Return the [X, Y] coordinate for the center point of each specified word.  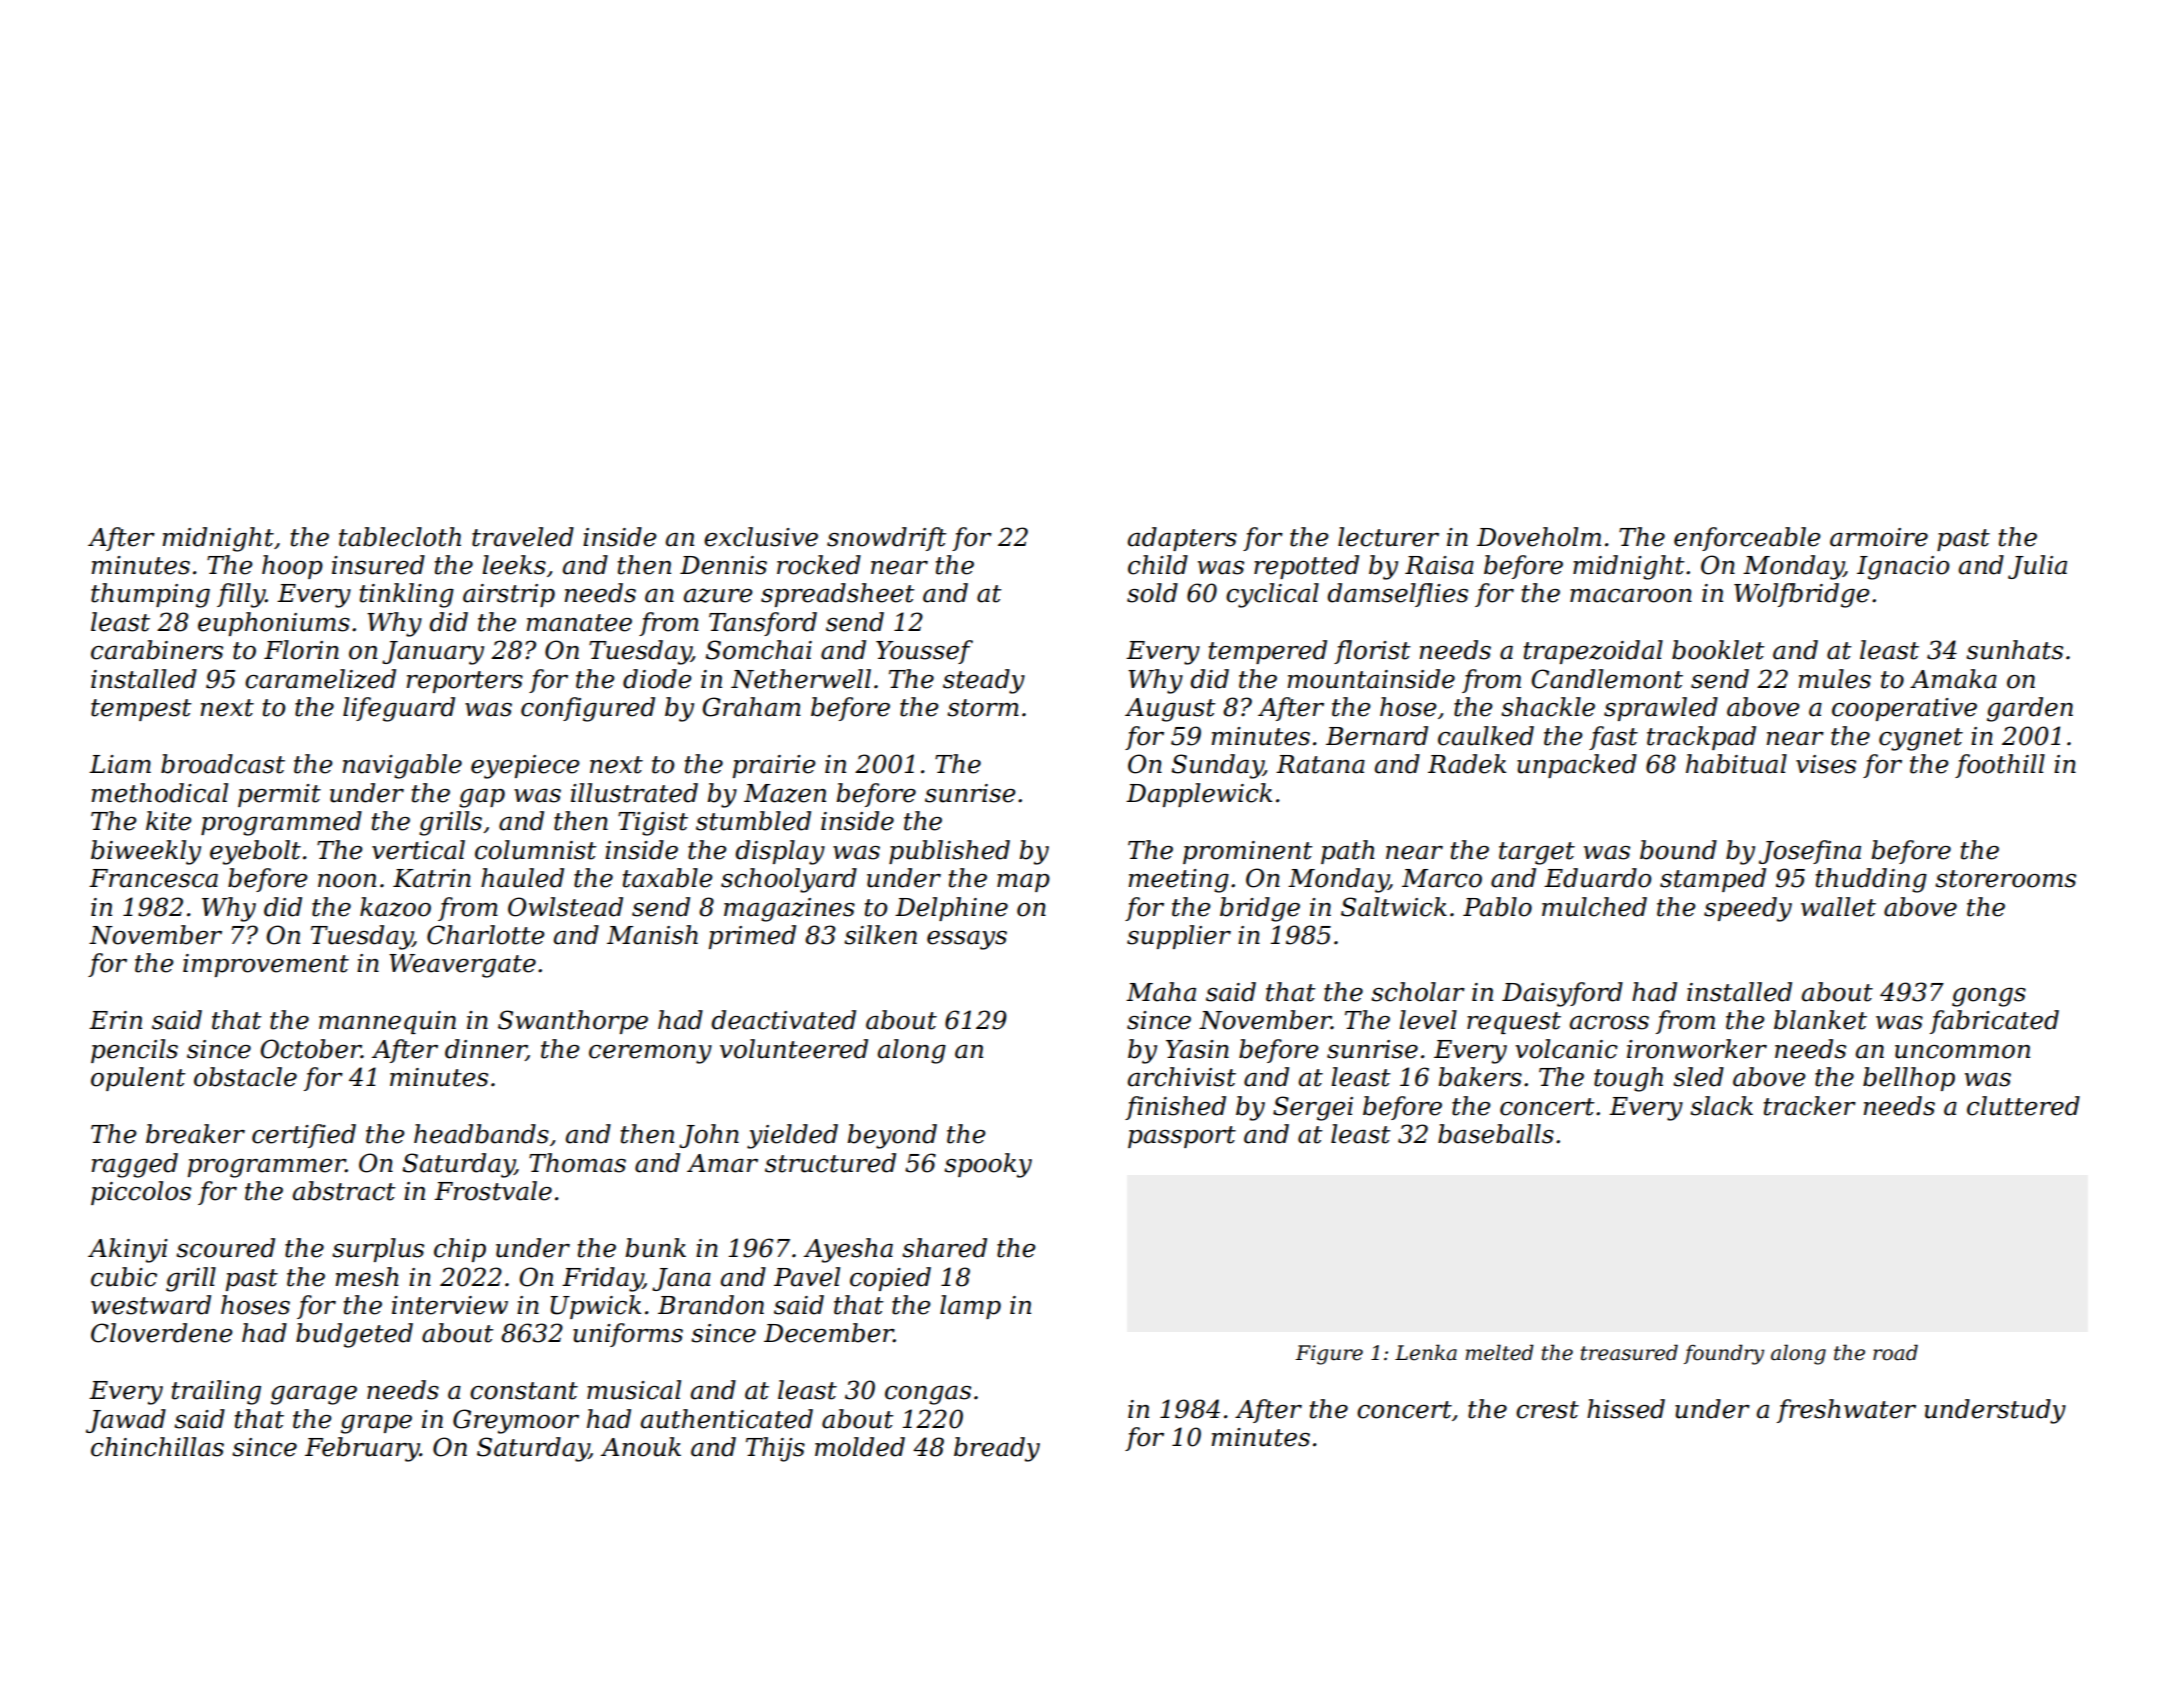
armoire [1879, 537]
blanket [1820, 1020]
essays [967, 940]
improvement [266, 965]
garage [314, 1395]
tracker [1810, 1106]
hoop [292, 567]
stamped [1713, 880]
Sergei [1313, 1108]
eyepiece [525, 767]
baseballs [1496, 1134]
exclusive [761, 537]
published [949, 852]
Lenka [1426, 1352]
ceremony [650, 1054]
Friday [602, 1279]
